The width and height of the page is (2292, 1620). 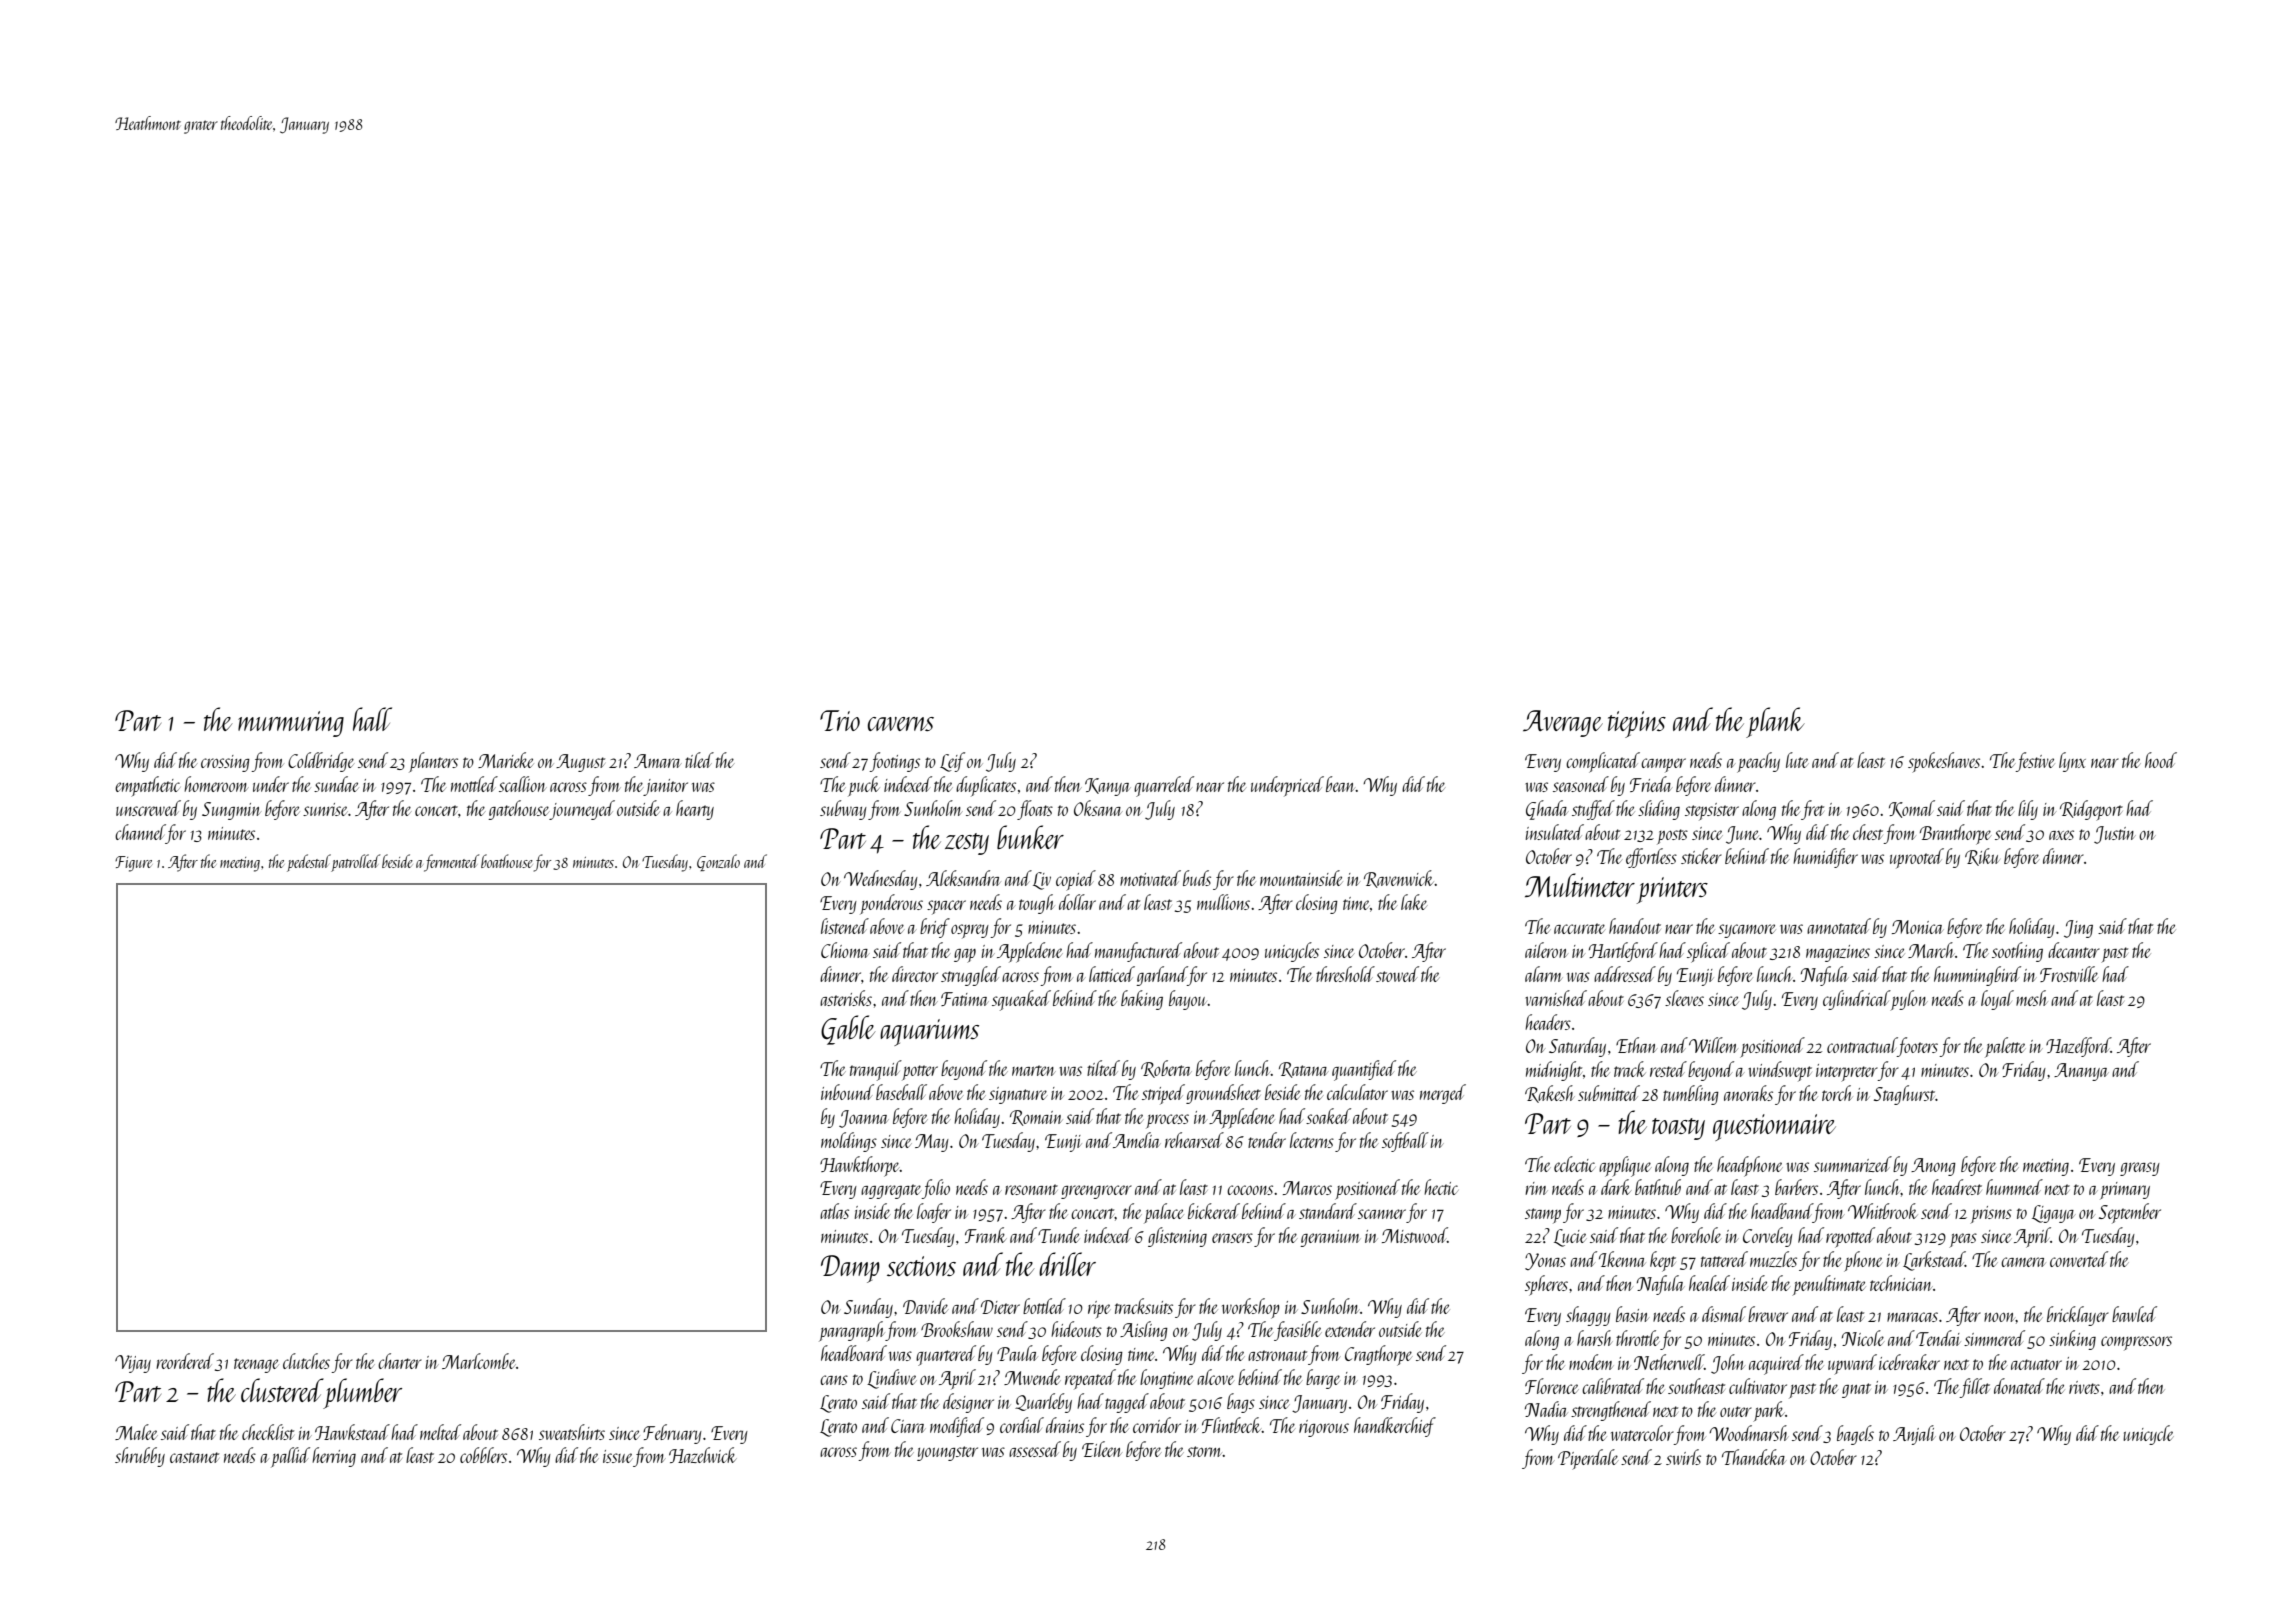 I want to click on unscrewed, so click(x=148, y=808).
